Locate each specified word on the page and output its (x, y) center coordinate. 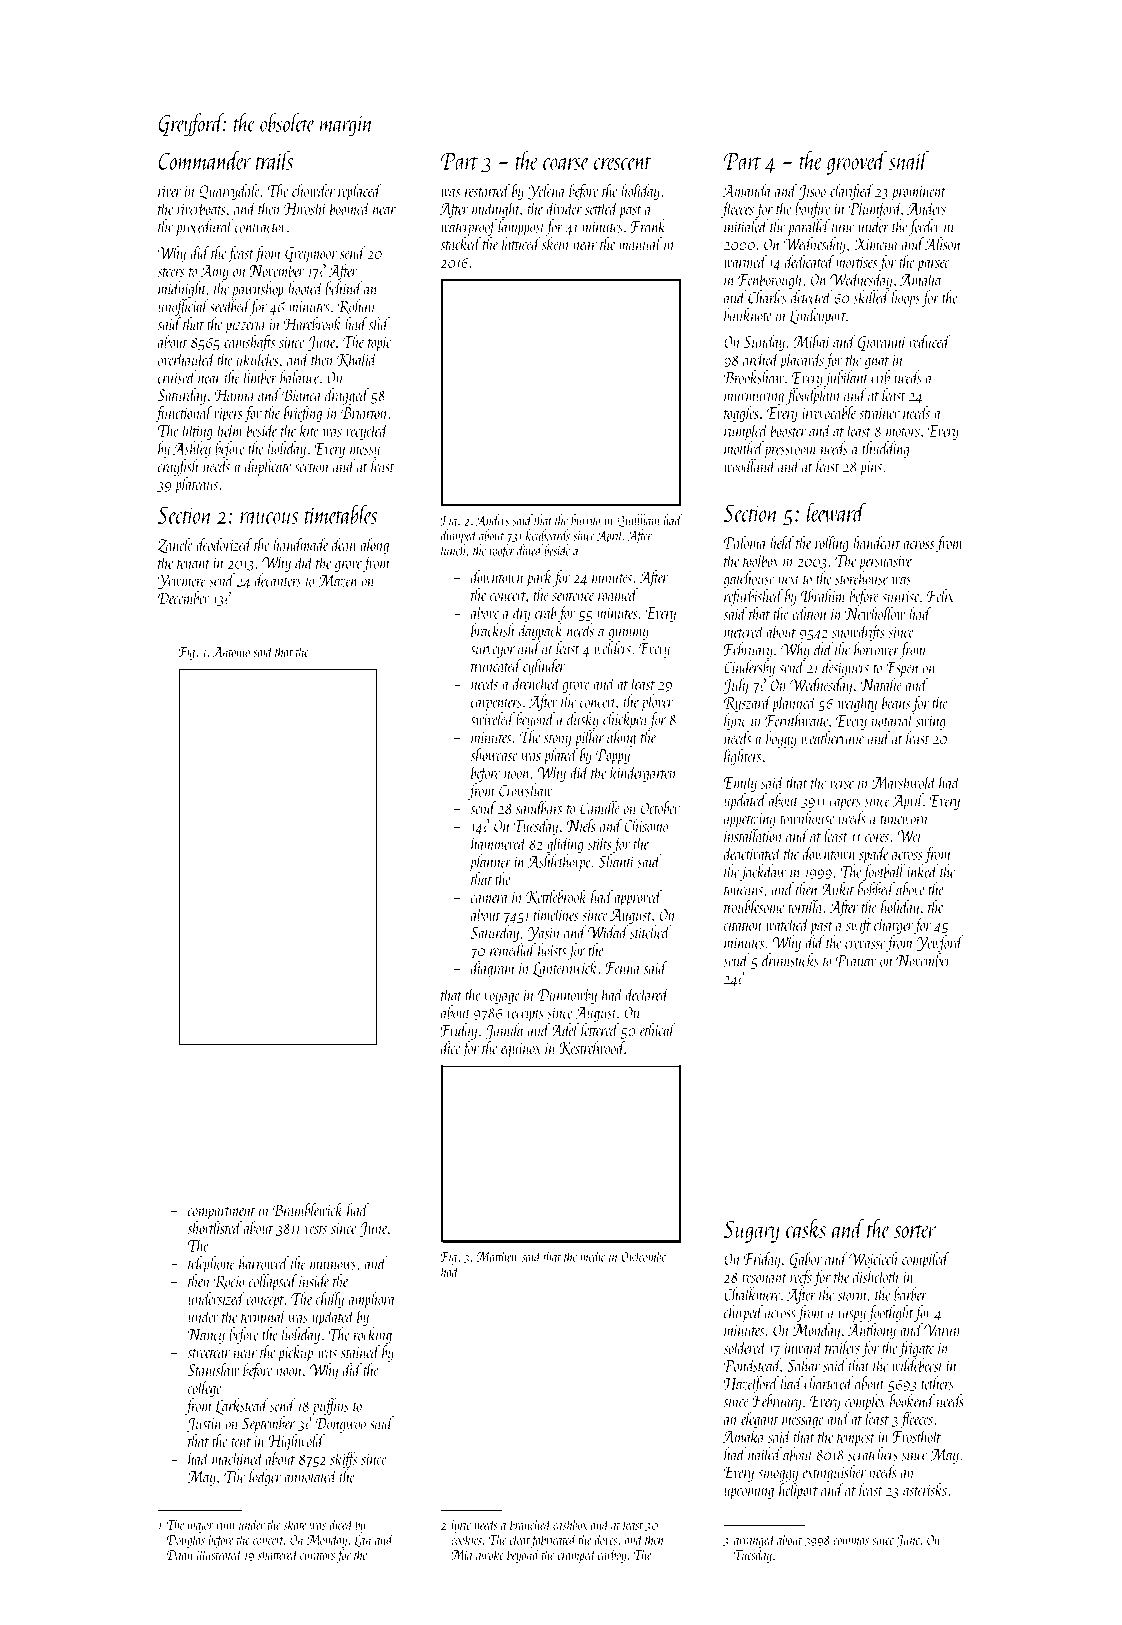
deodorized (224, 544)
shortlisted (214, 1227)
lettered (600, 1030)
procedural (204, 227)
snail (909, 160)
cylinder (544, 667)
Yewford (940, 943)
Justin (204, 1425)
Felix (940, 596)
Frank (648, 226)
